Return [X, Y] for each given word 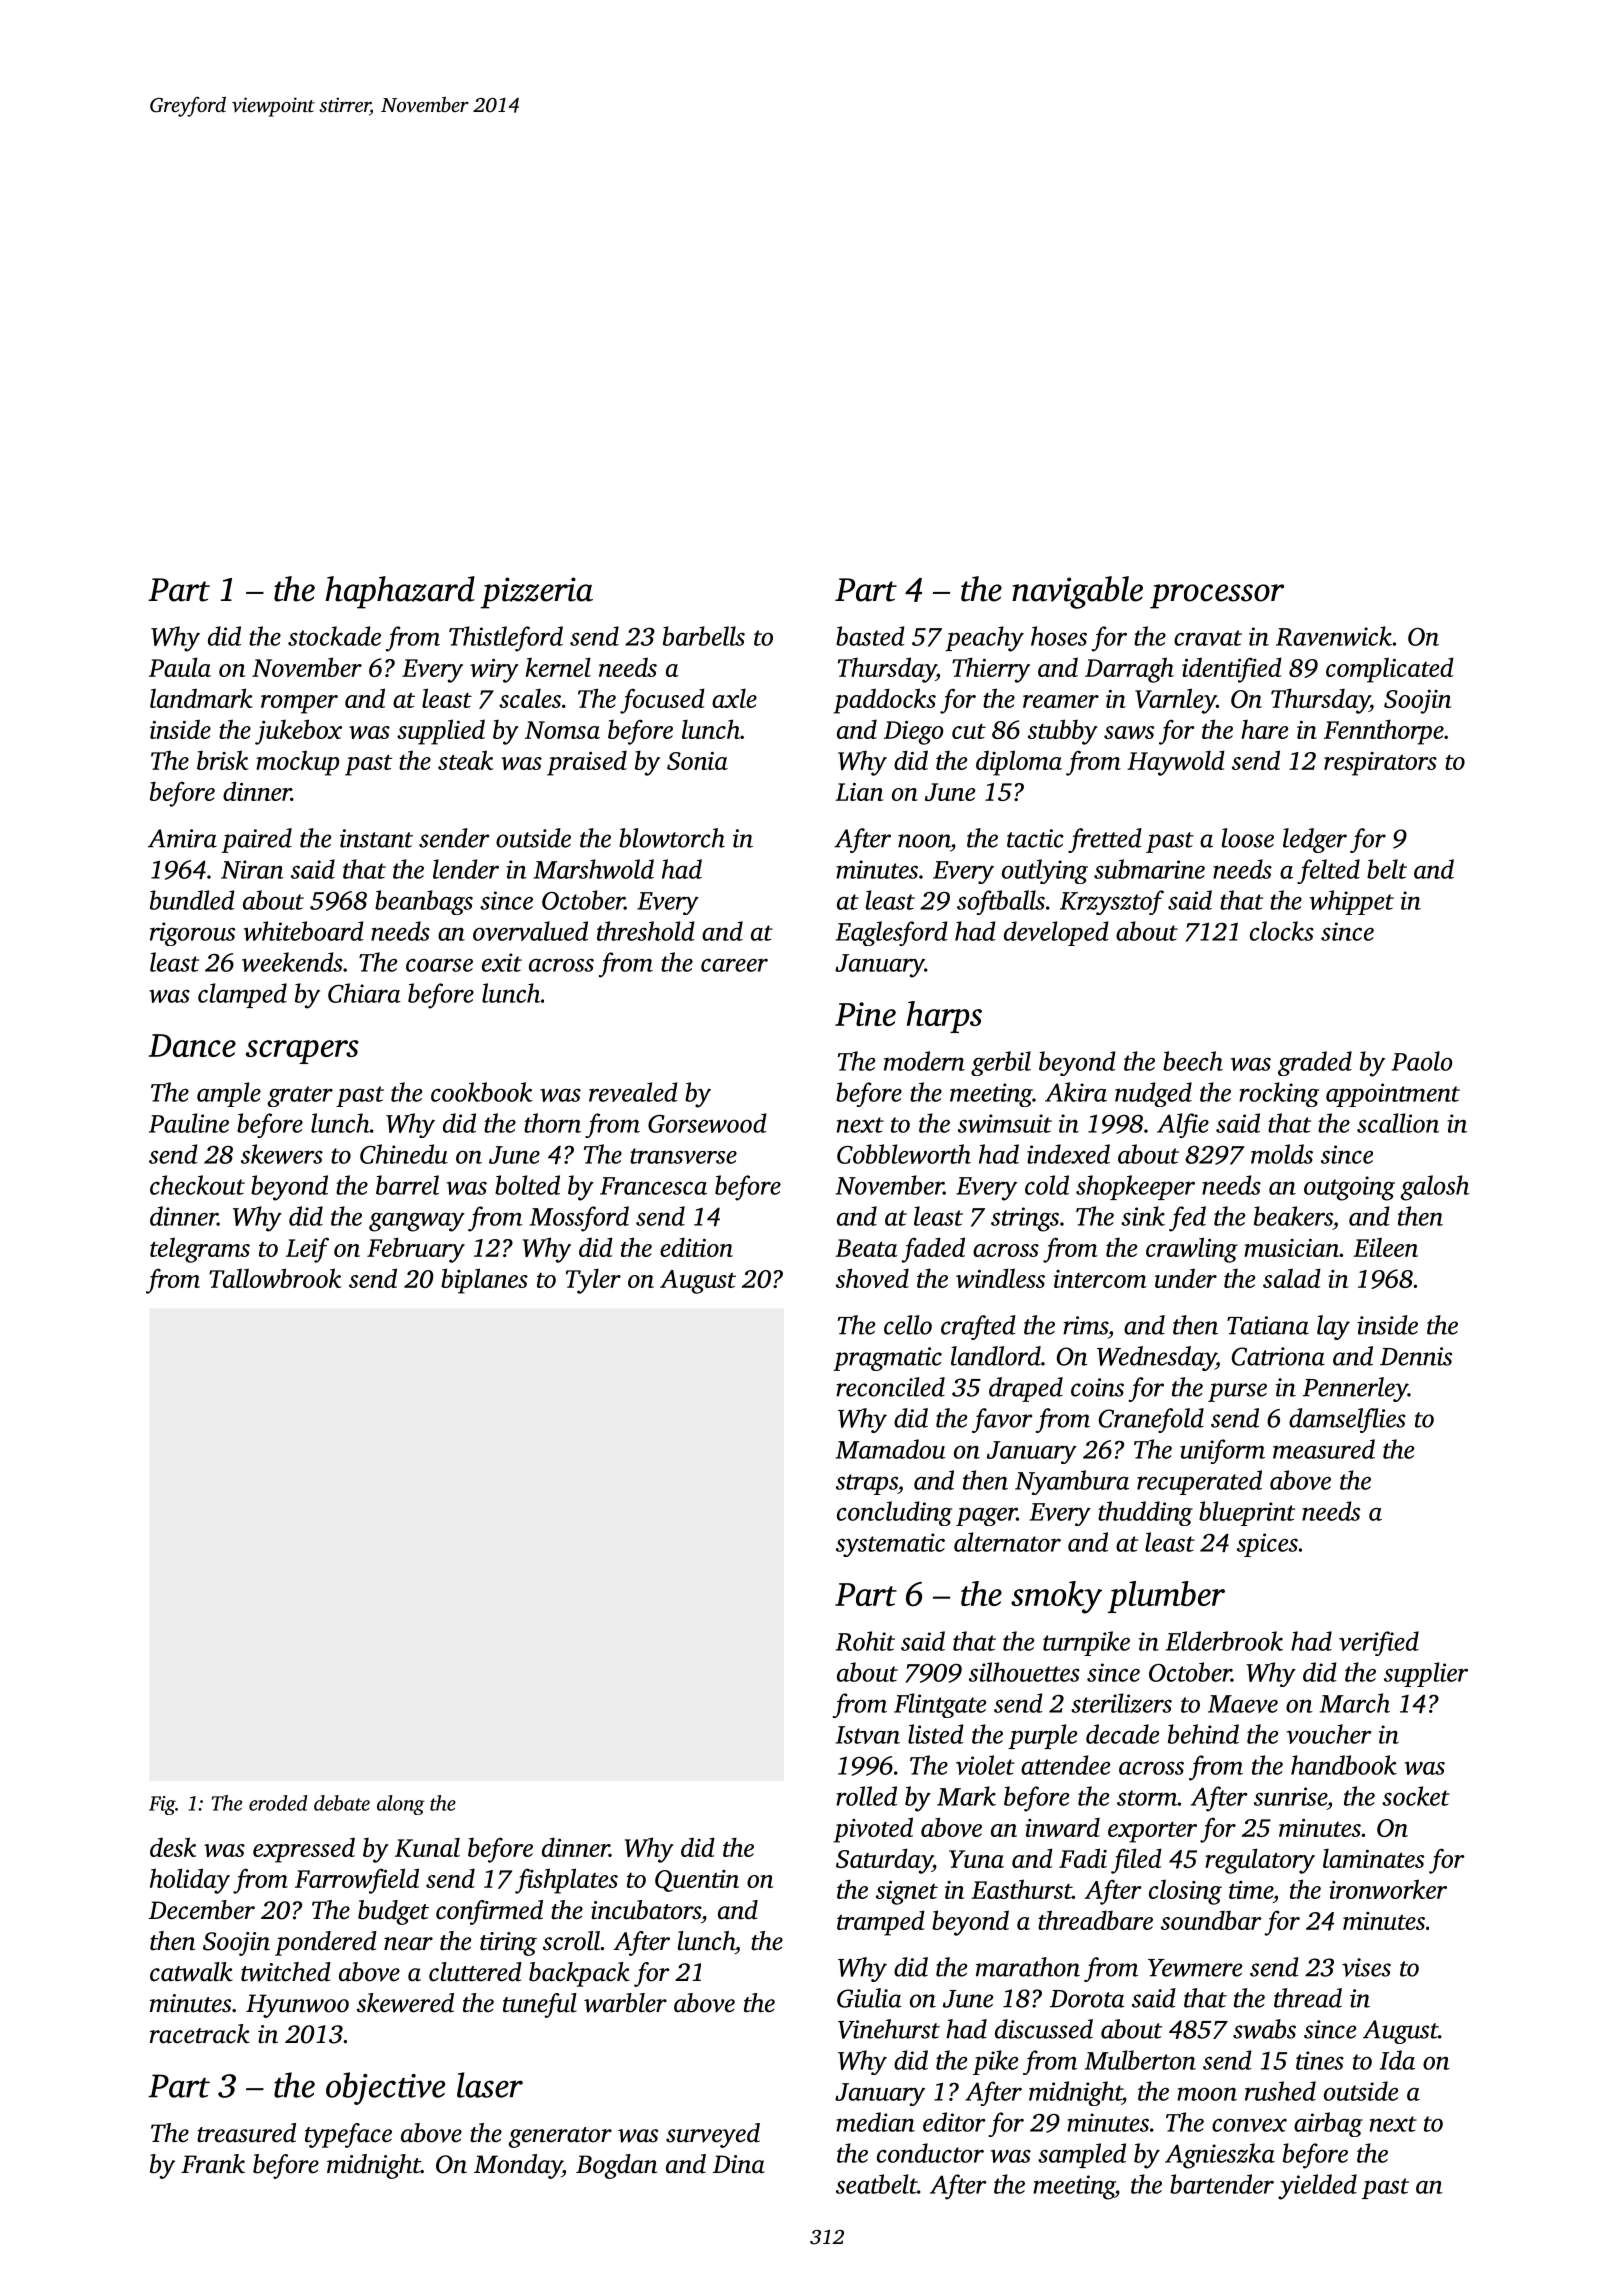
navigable [1077, 592]
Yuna [976, 1859]
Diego [913, 733]
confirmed [489, 1912]
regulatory [1260, 1861]
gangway [417, 1222]
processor [1217, 596]
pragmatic [887, 1359]
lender [466, 869]
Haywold [1176, 763]
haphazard [400, 592]
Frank [213, 2164]
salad [1292, 1278]
